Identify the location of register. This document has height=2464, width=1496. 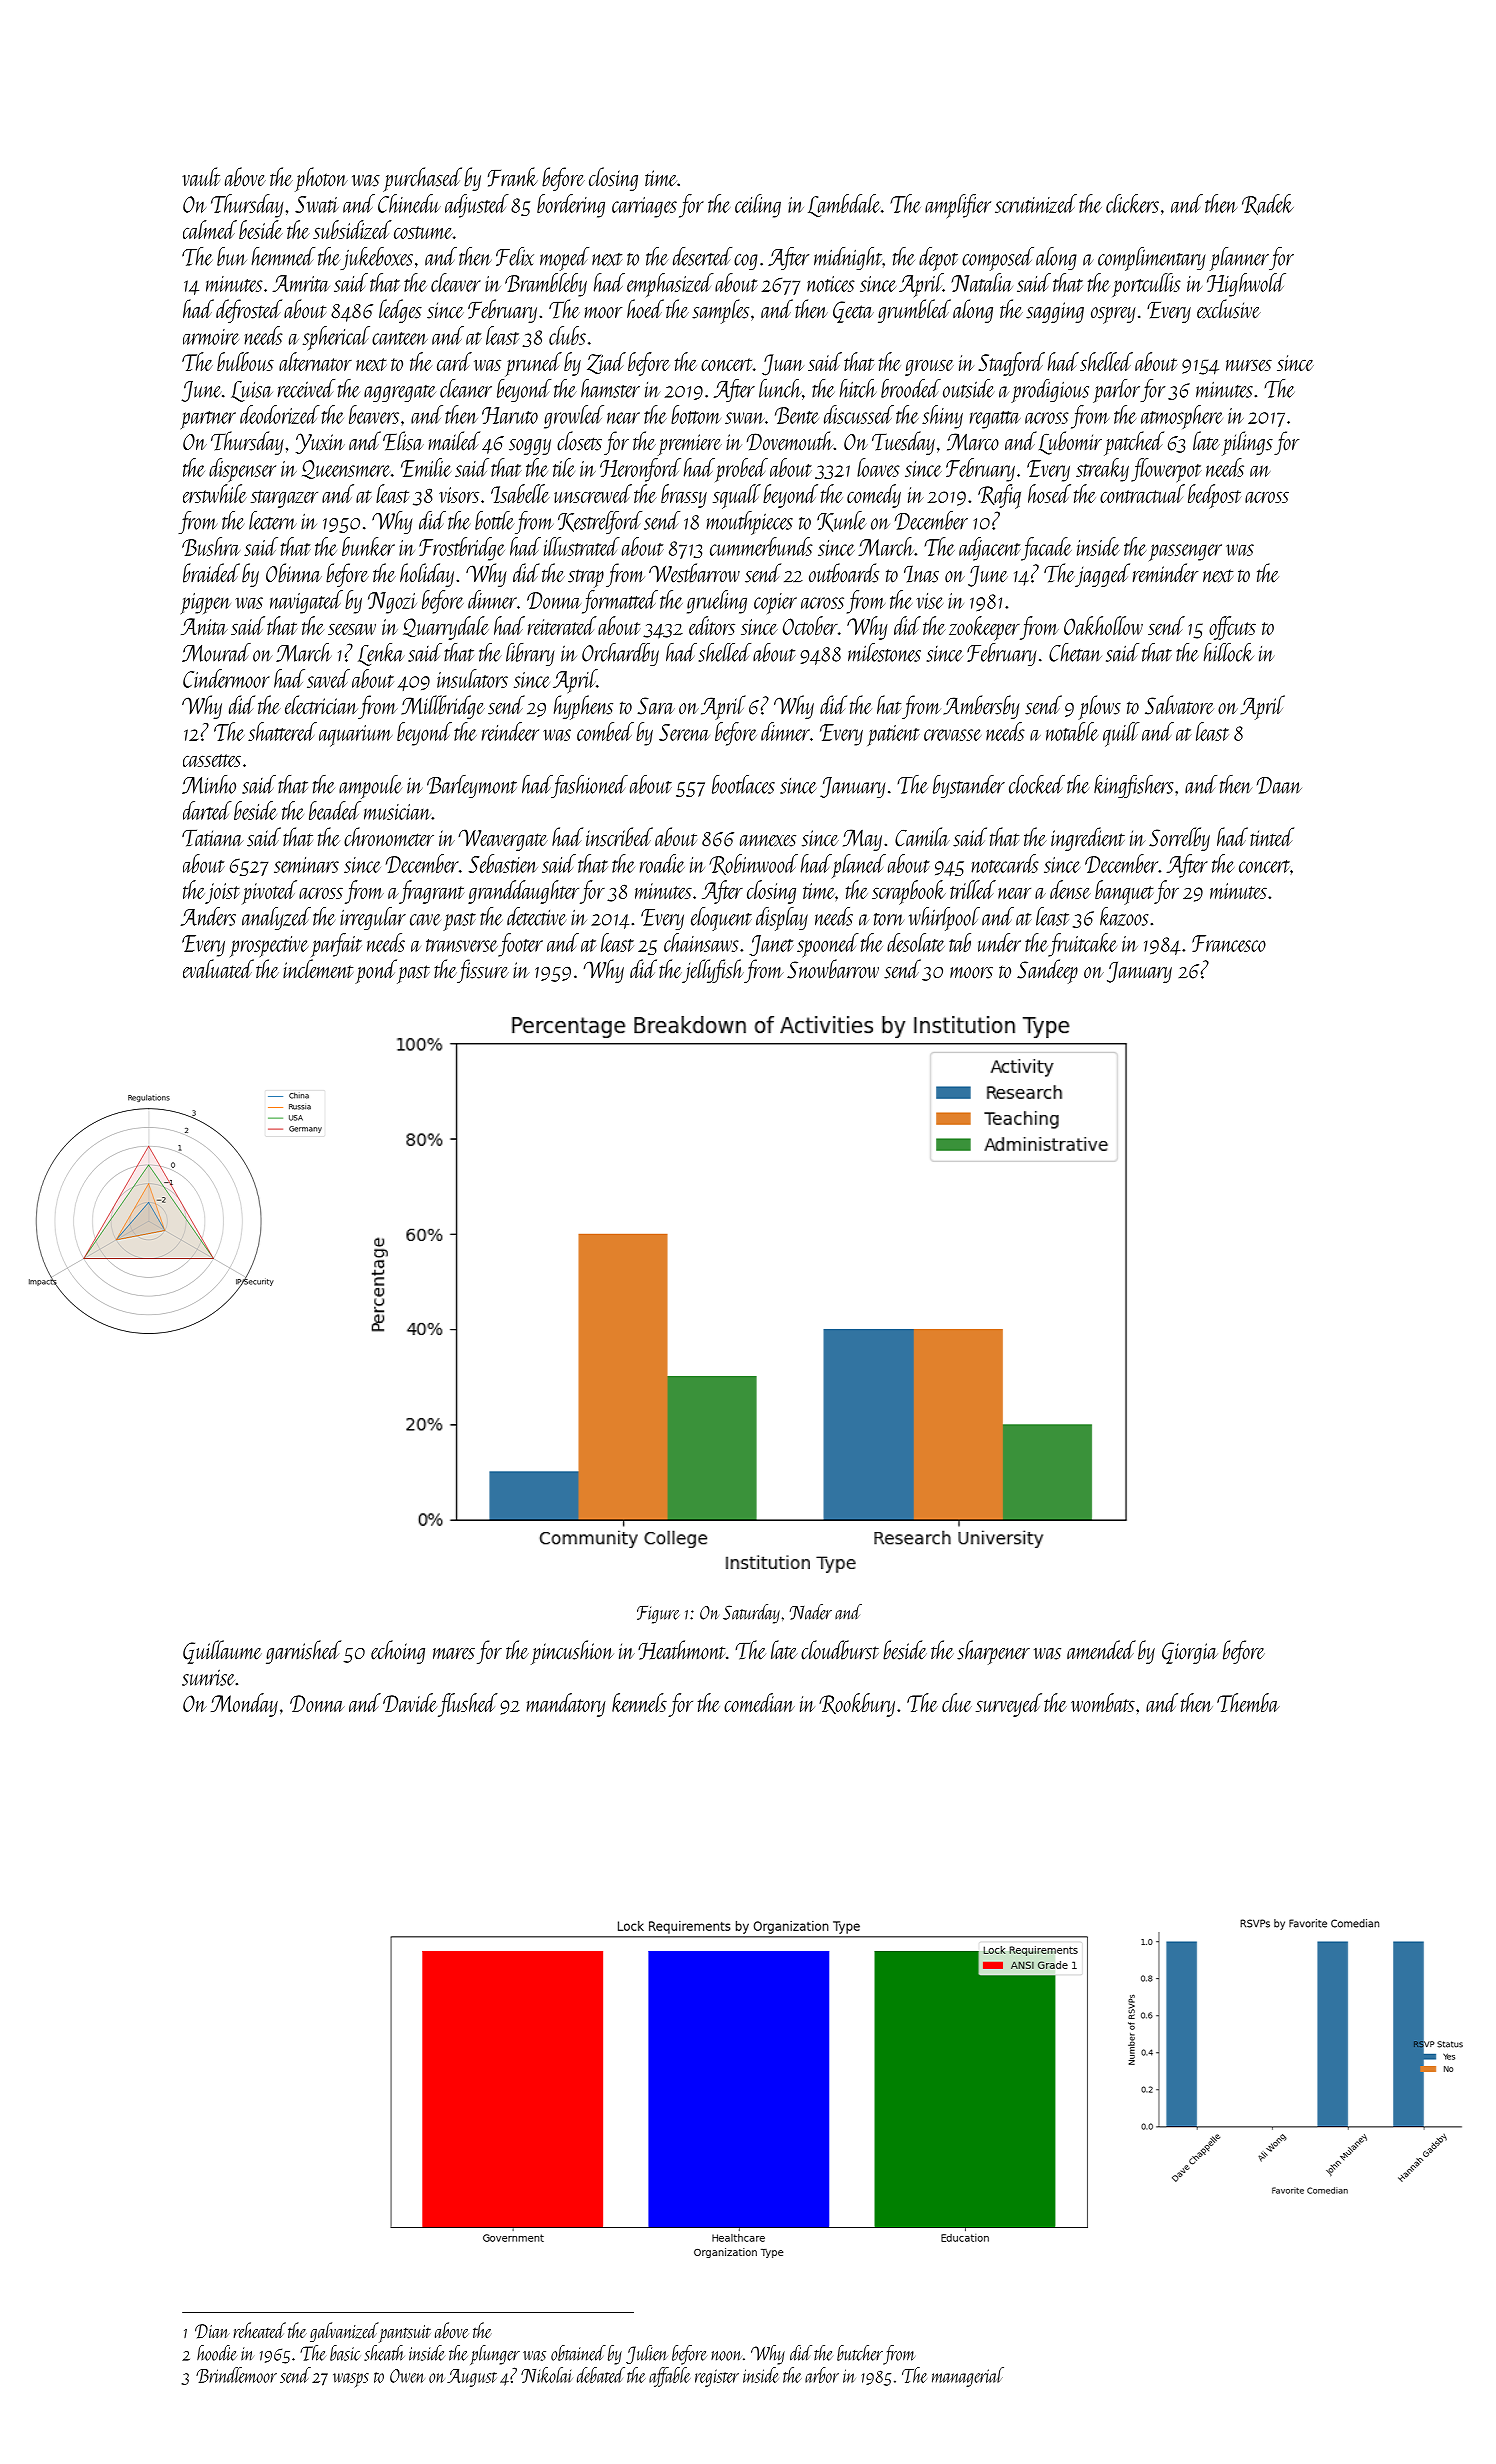
(717, 2378).
